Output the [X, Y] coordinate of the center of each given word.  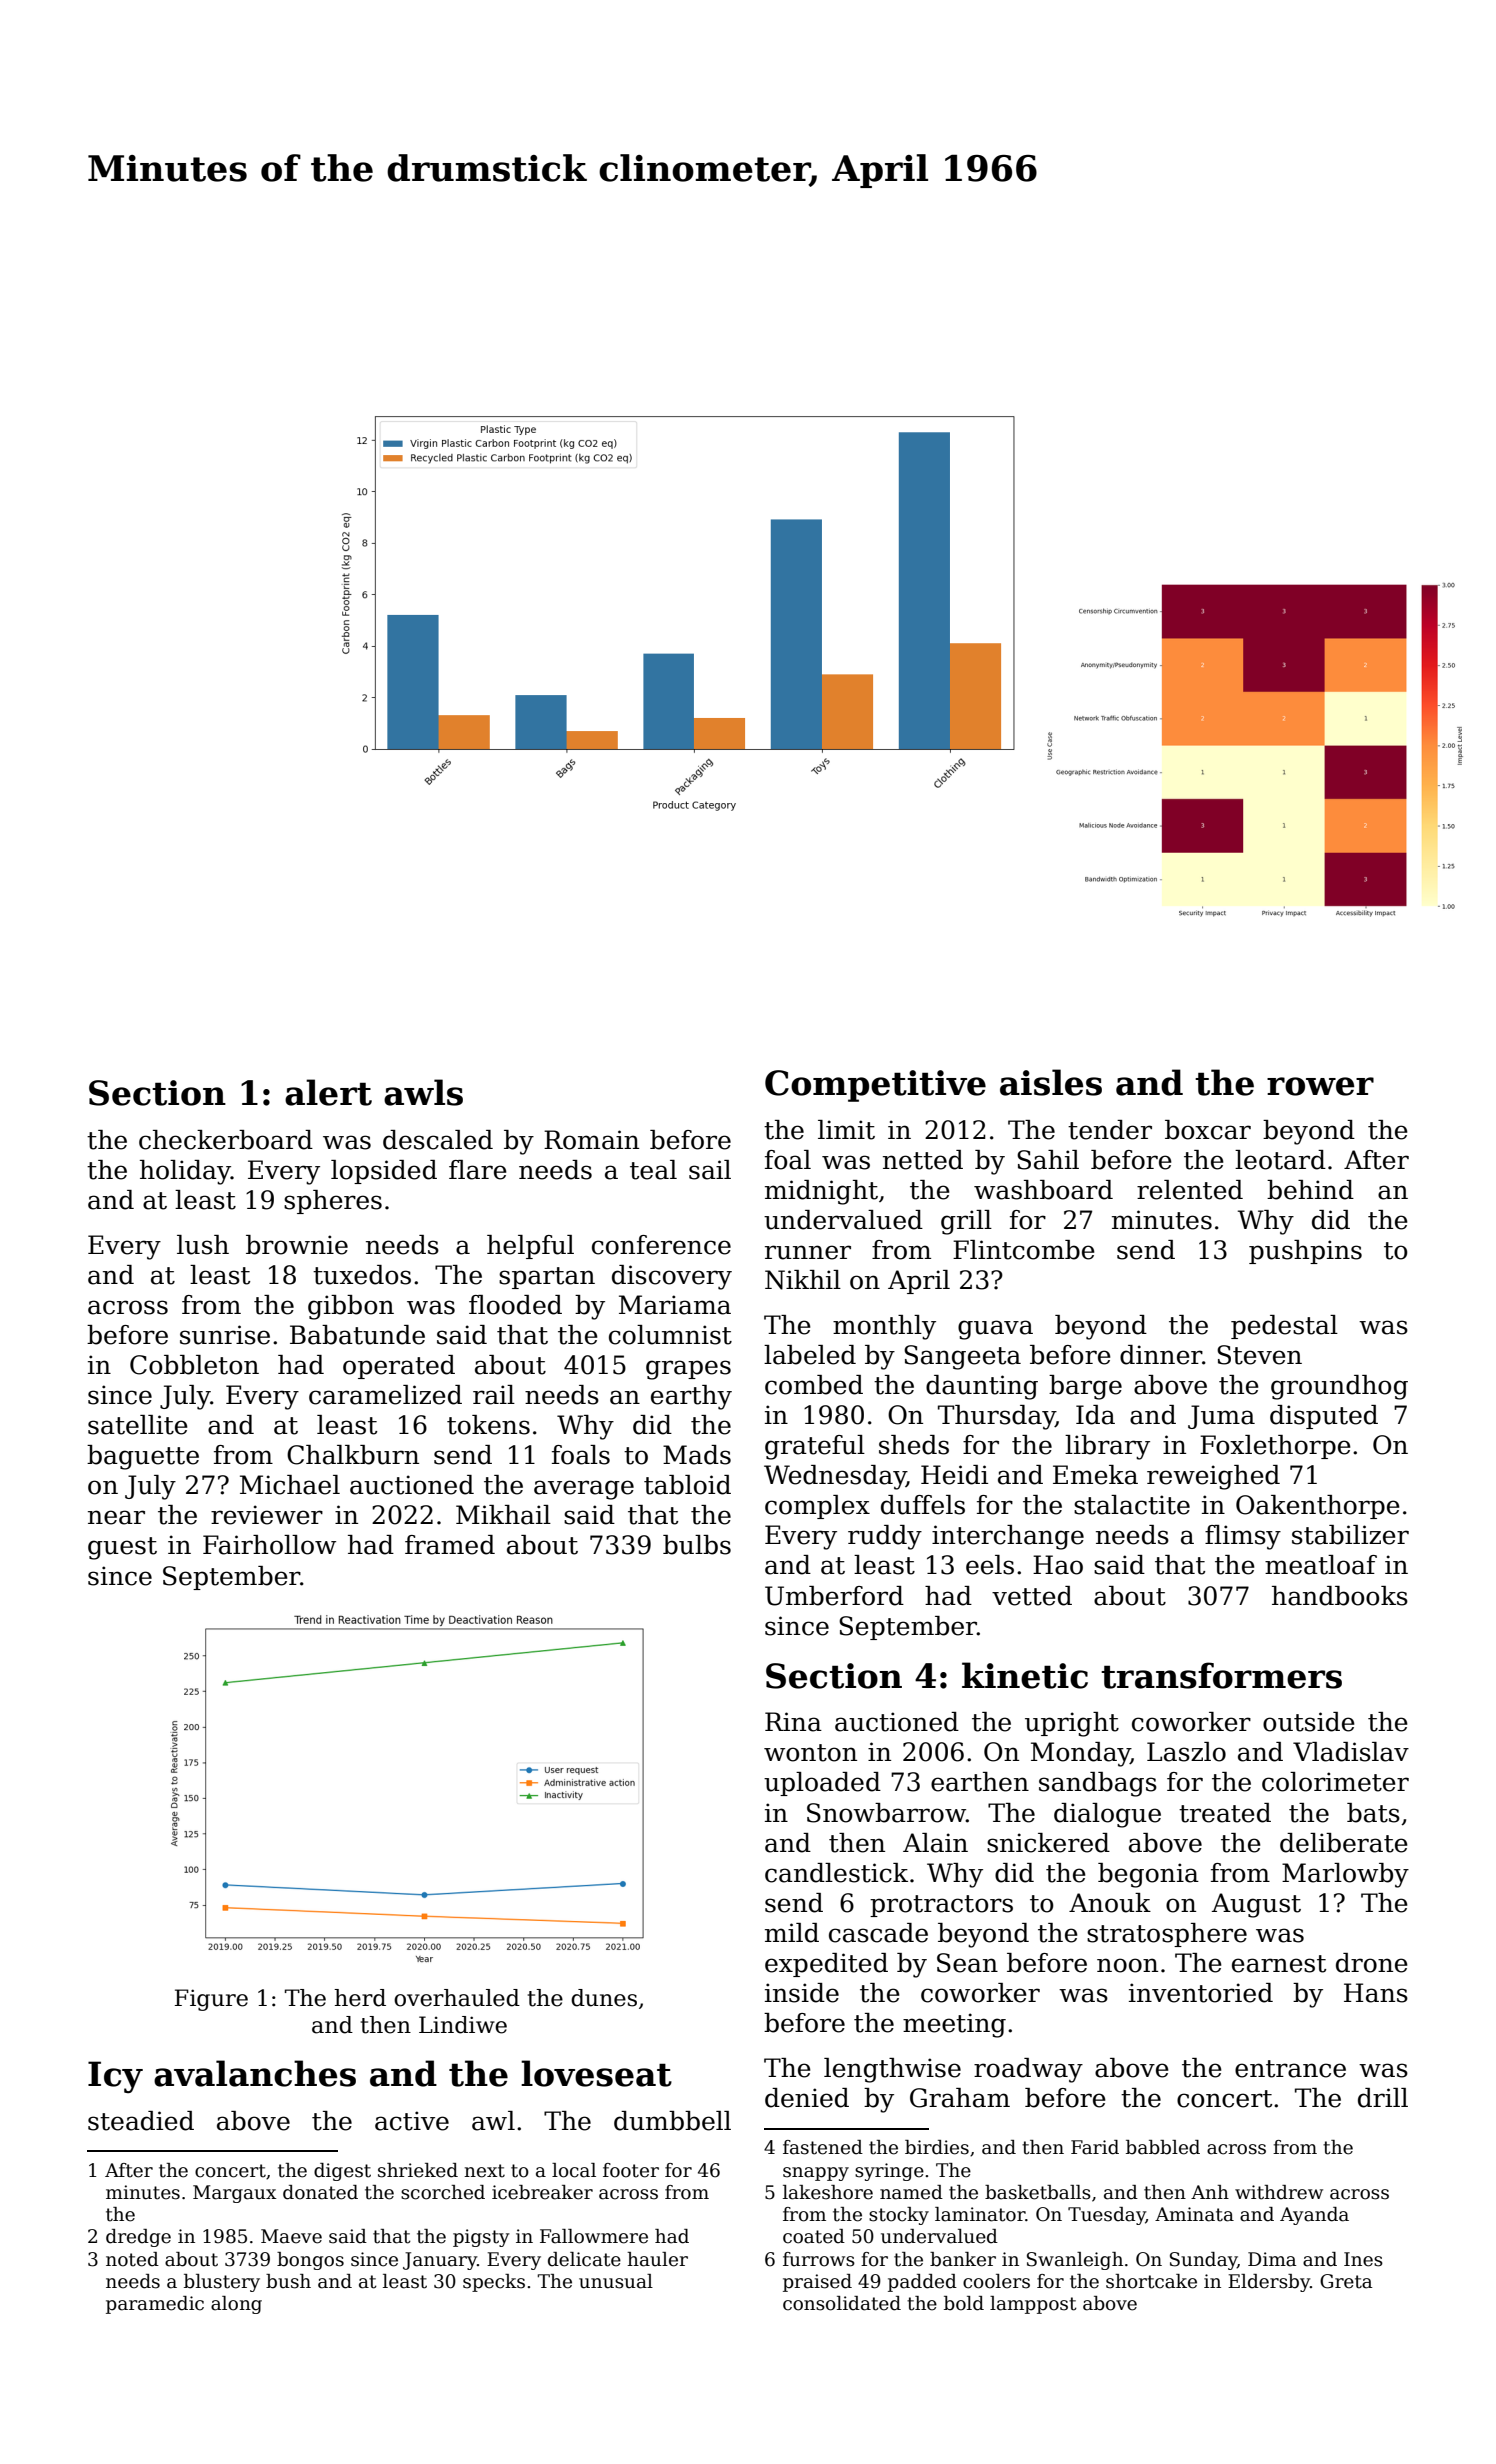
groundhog [1339, 1387]
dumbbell [672, 2121]
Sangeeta [962, 1357]
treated [1225, 1813]
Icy [115, 2077]
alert [328, 1092]
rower [1320, 1086]
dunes [604, 1998]
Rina [793, 1722]
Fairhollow [269, 1545]
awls [423, 1092]
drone [1372, 1963]
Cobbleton [194, 1365]
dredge [138, 2238]
